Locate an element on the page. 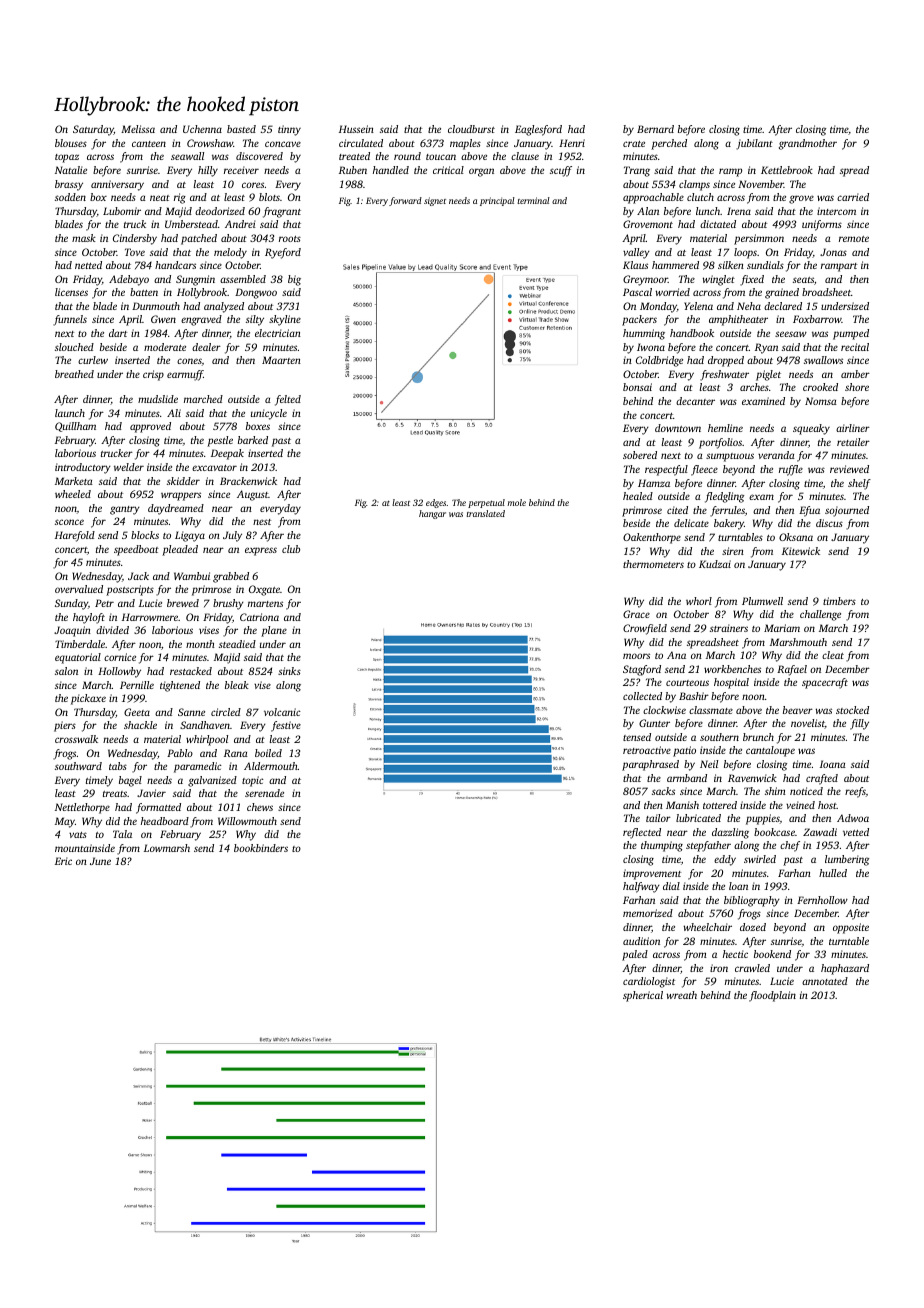  steadied is located at coordinates (237, 644).
